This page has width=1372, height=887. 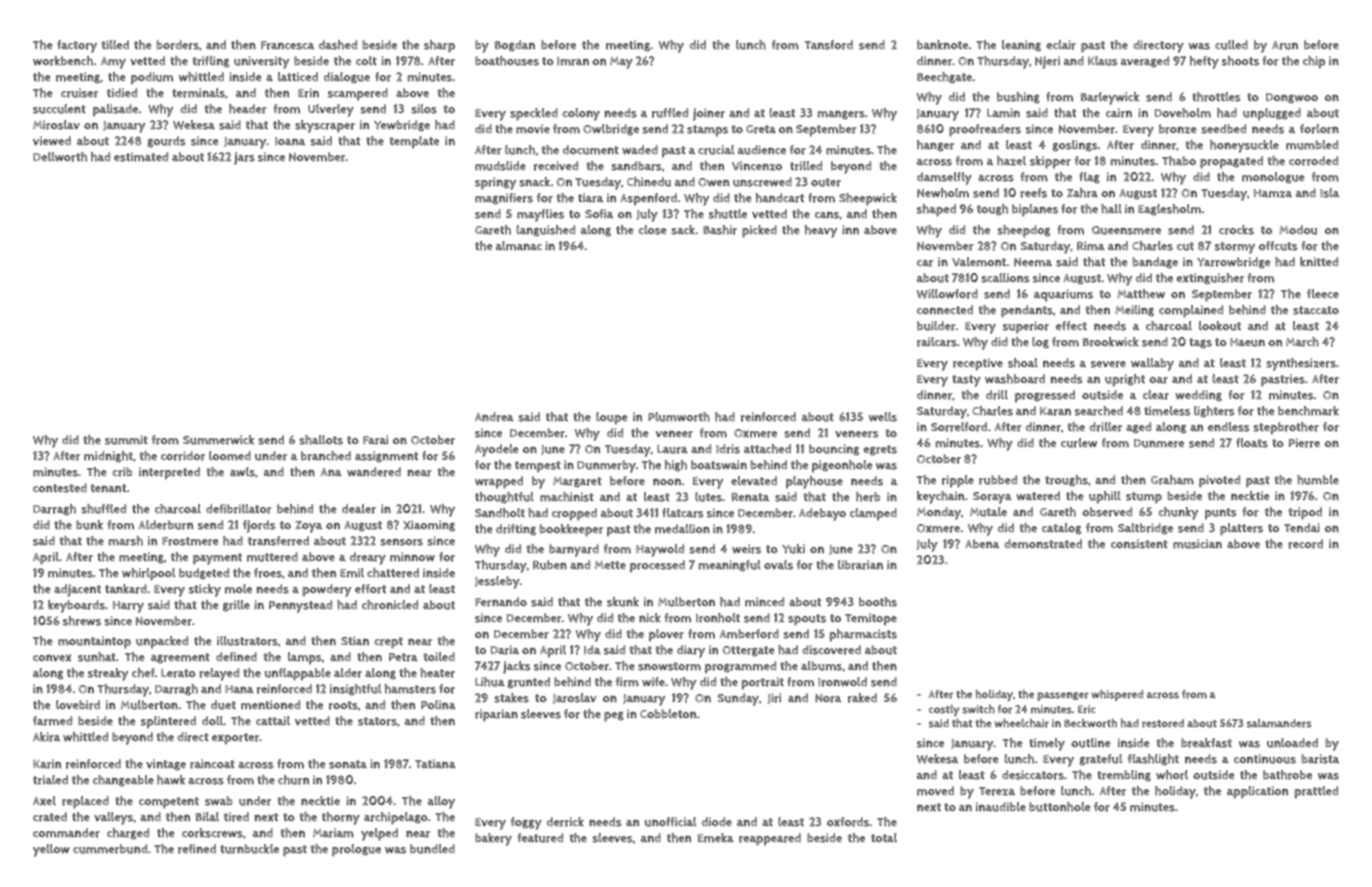 I want to click on whispered, so click(x=1117, y=695).
